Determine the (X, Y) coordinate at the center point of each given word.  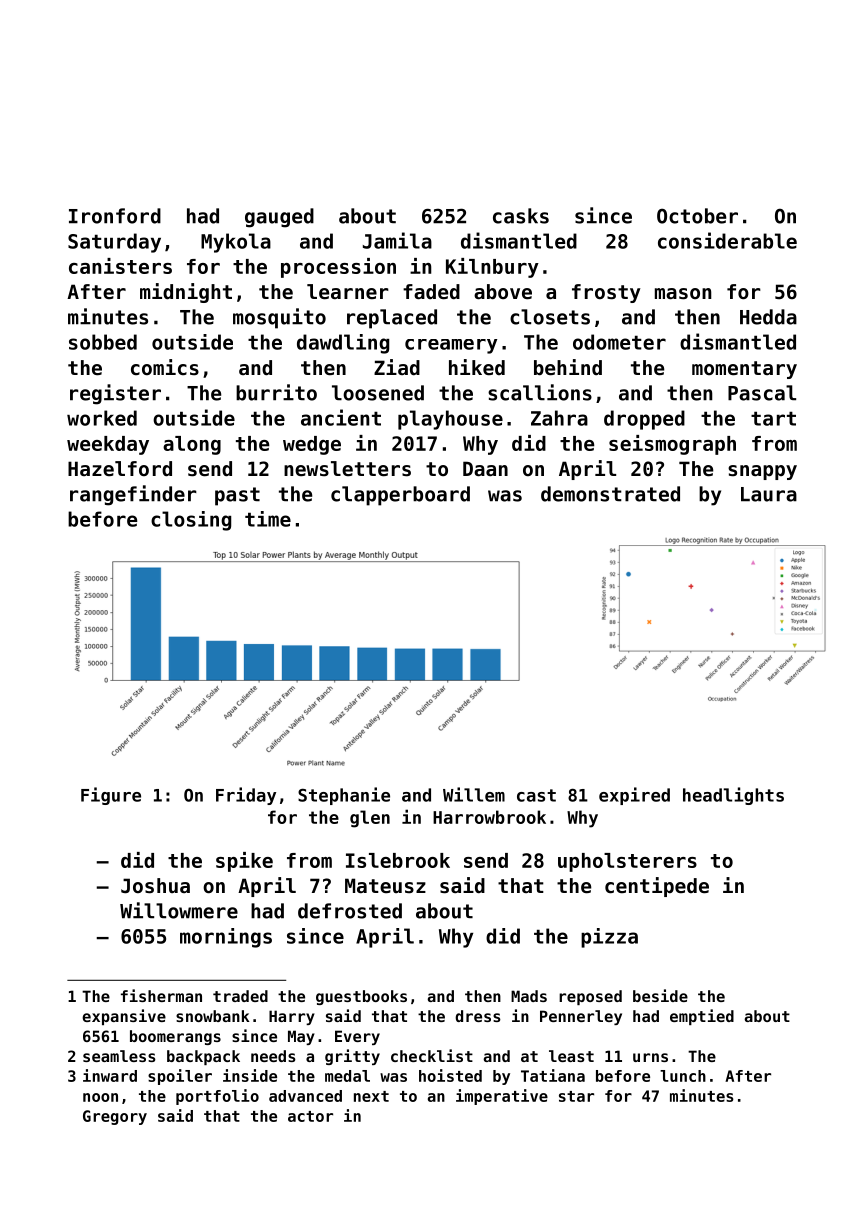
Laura (769, 494)
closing (191, 521)
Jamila (397, 240)
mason (683, 294)
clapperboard (400, 496)
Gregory (115, 1117)
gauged (279, 218)
